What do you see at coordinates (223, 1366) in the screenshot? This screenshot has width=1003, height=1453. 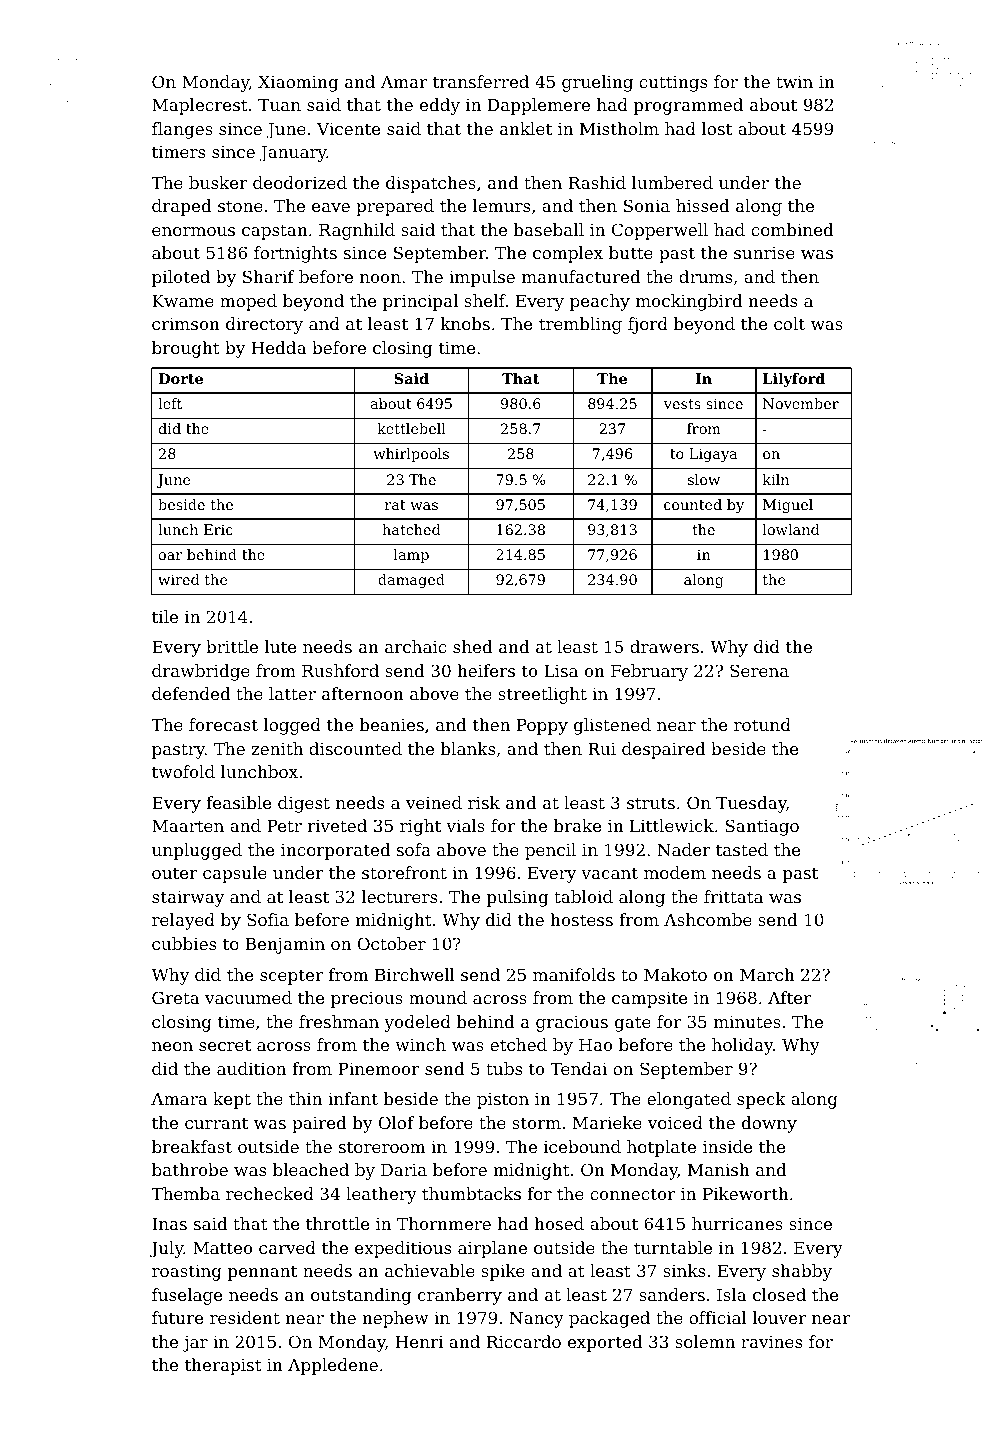 I see `therapist` at bounding box center [223, 1366].
